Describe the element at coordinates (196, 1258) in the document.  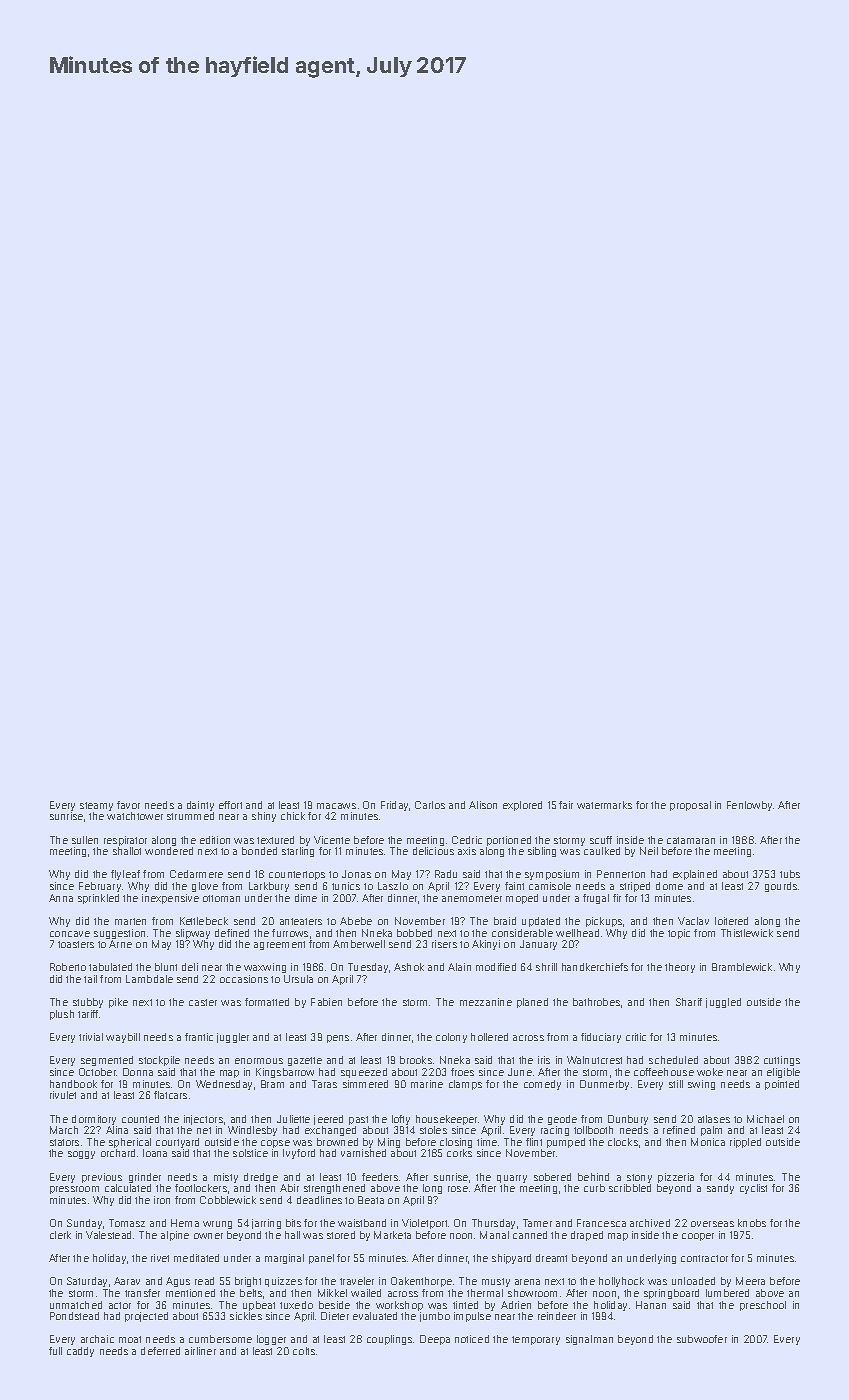
I see `meditated` at that location.
